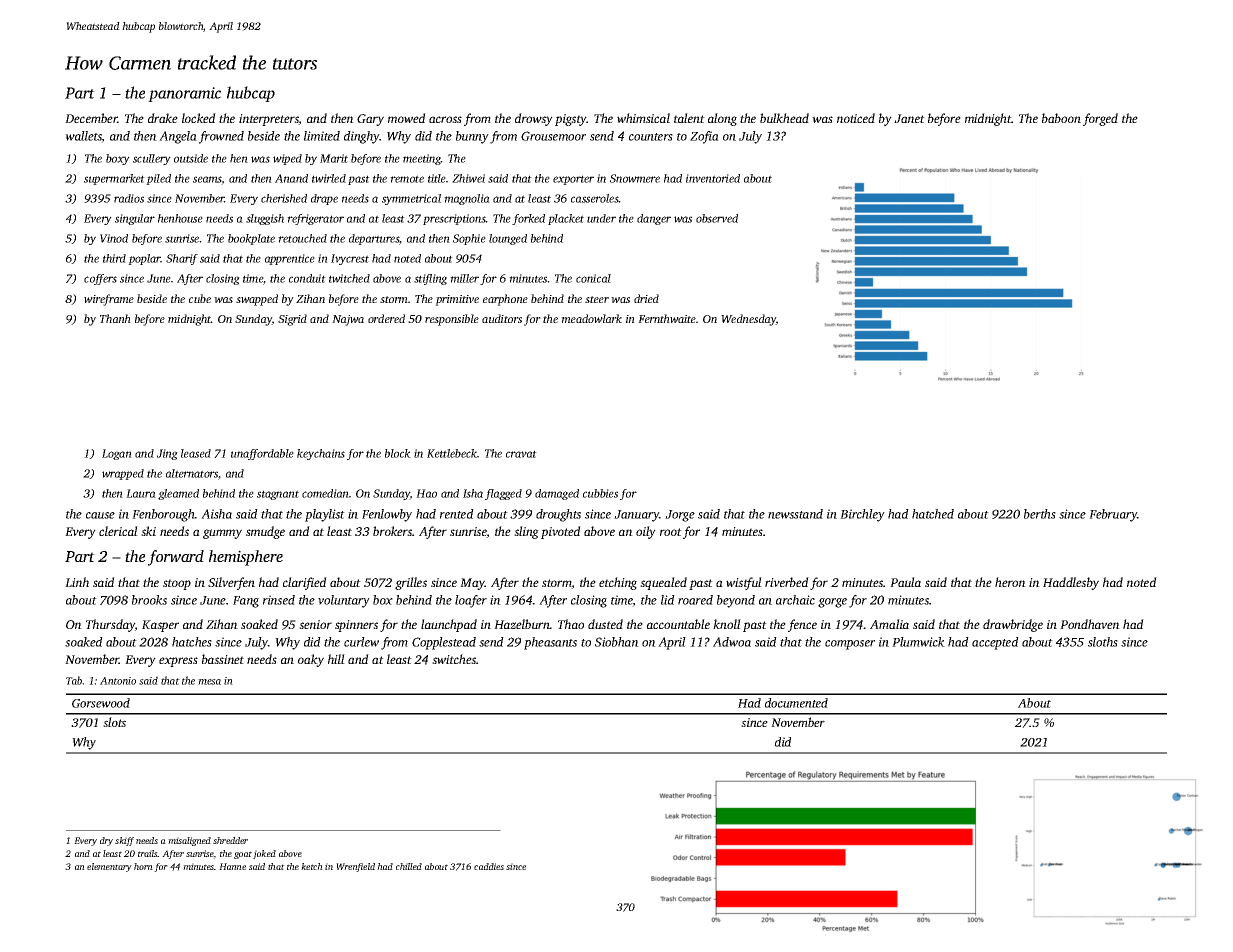 Image resolution: width=1233 pixels, height=952 pixels. What do you see at coordinates (370, 120) in the screenshot?
I see `Gary` at bounding box center [370, 120].
